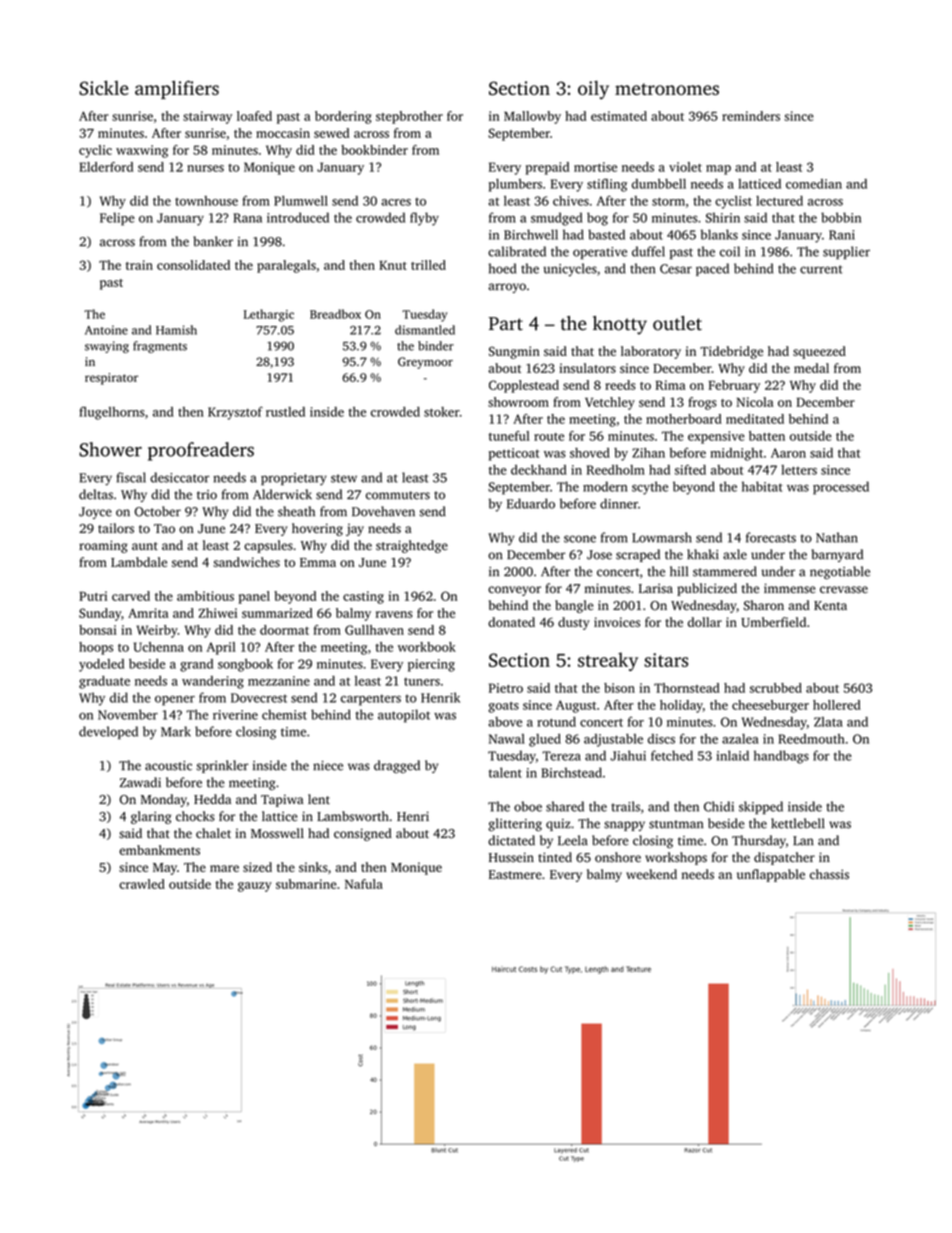 This page has height=1233, width=952. I want to click on stoker, so click(442, 412).
